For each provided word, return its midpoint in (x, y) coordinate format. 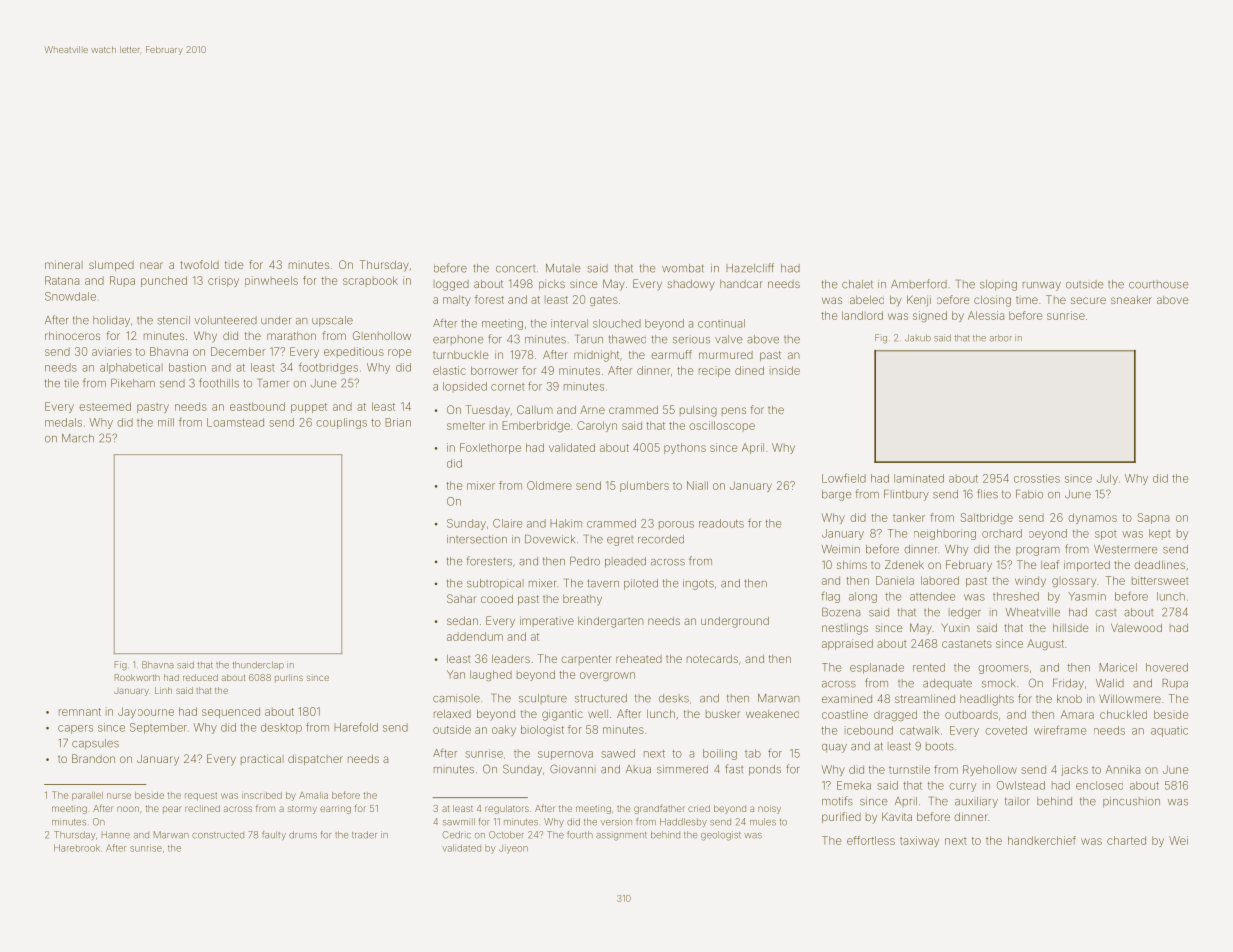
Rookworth (137, 677)
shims (852, 564)
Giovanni (573, 769)
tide (234, 265)
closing (992, 301)
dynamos (1092, 518)
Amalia (313, 795)
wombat (683, 268)
